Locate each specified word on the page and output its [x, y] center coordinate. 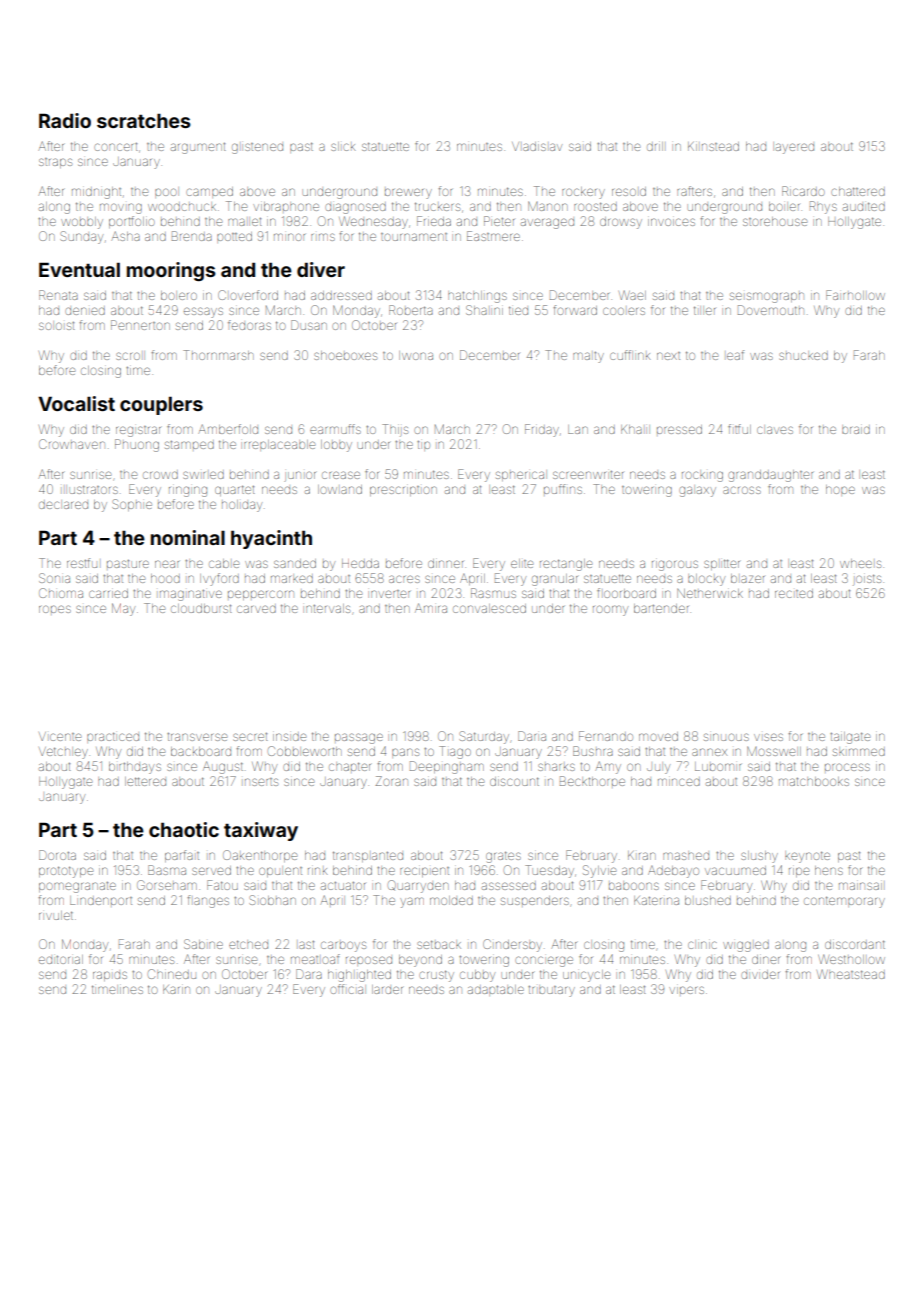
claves [775, 430]
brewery [408, 193]
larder [387, 989]
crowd [160, 475]
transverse [197, 737]
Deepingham [447, 767]
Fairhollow [855, 295]
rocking [702, 476]
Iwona [416, 355]
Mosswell [774, 751]
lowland [340, 489]
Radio [65, 120]
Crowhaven [72, 444]
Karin [176, 989]
